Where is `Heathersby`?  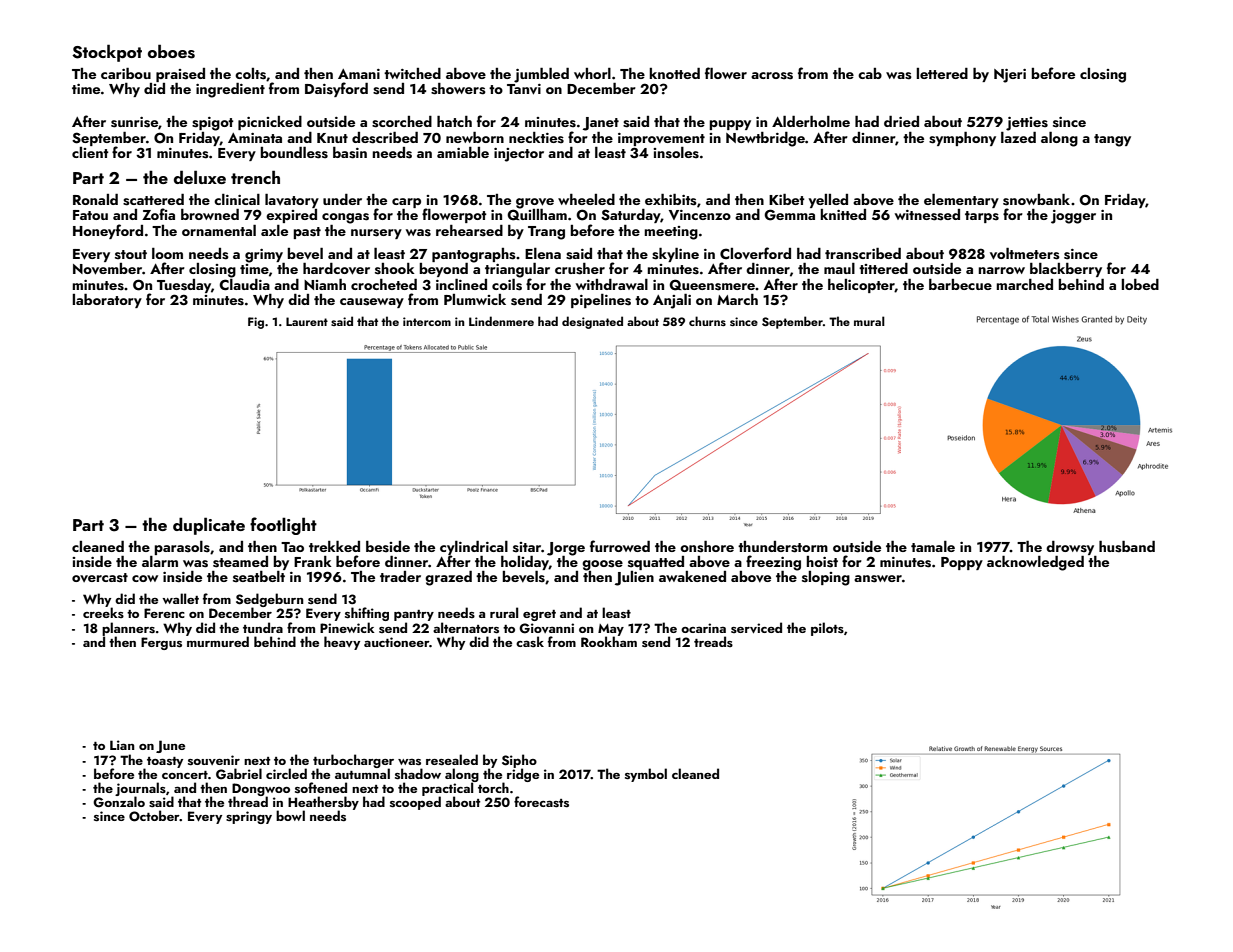
Heathersby is located at coordinates (323, 803).
